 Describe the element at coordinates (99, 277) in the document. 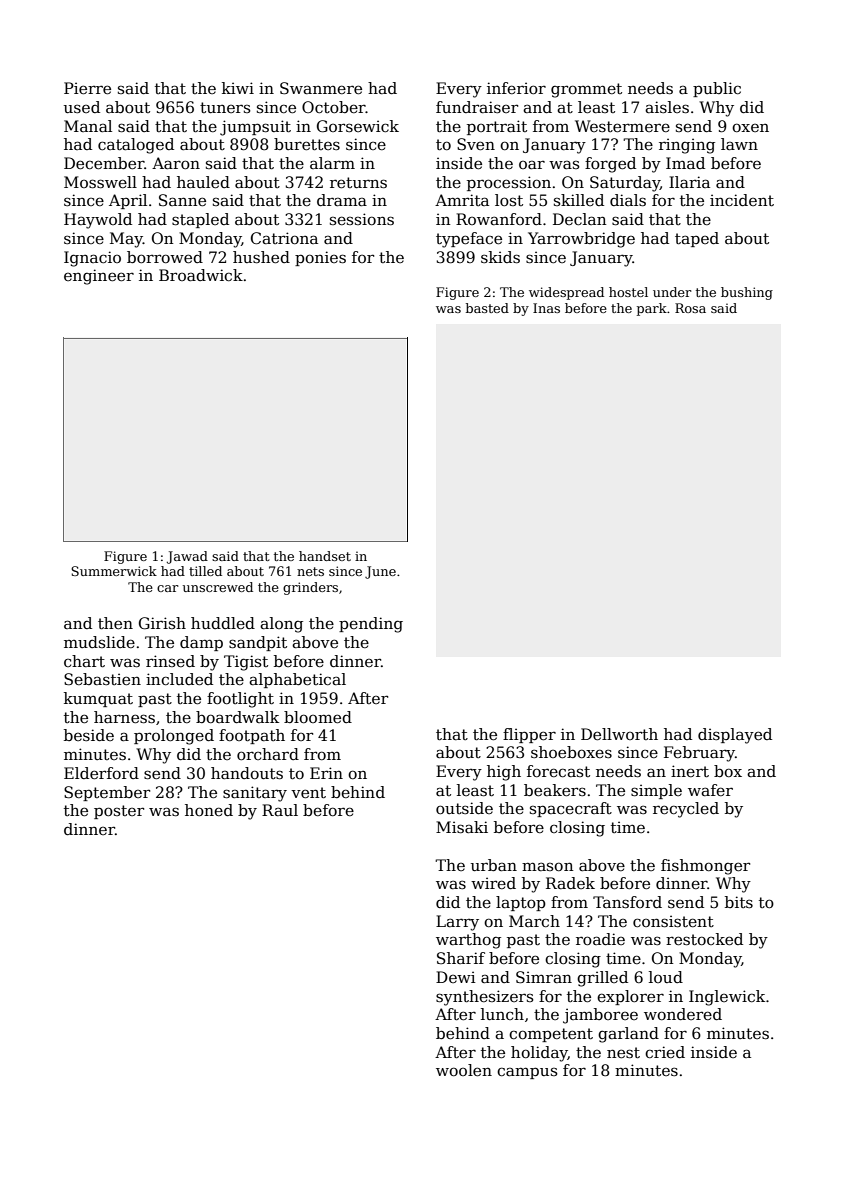

I see `engineer` at that location.
